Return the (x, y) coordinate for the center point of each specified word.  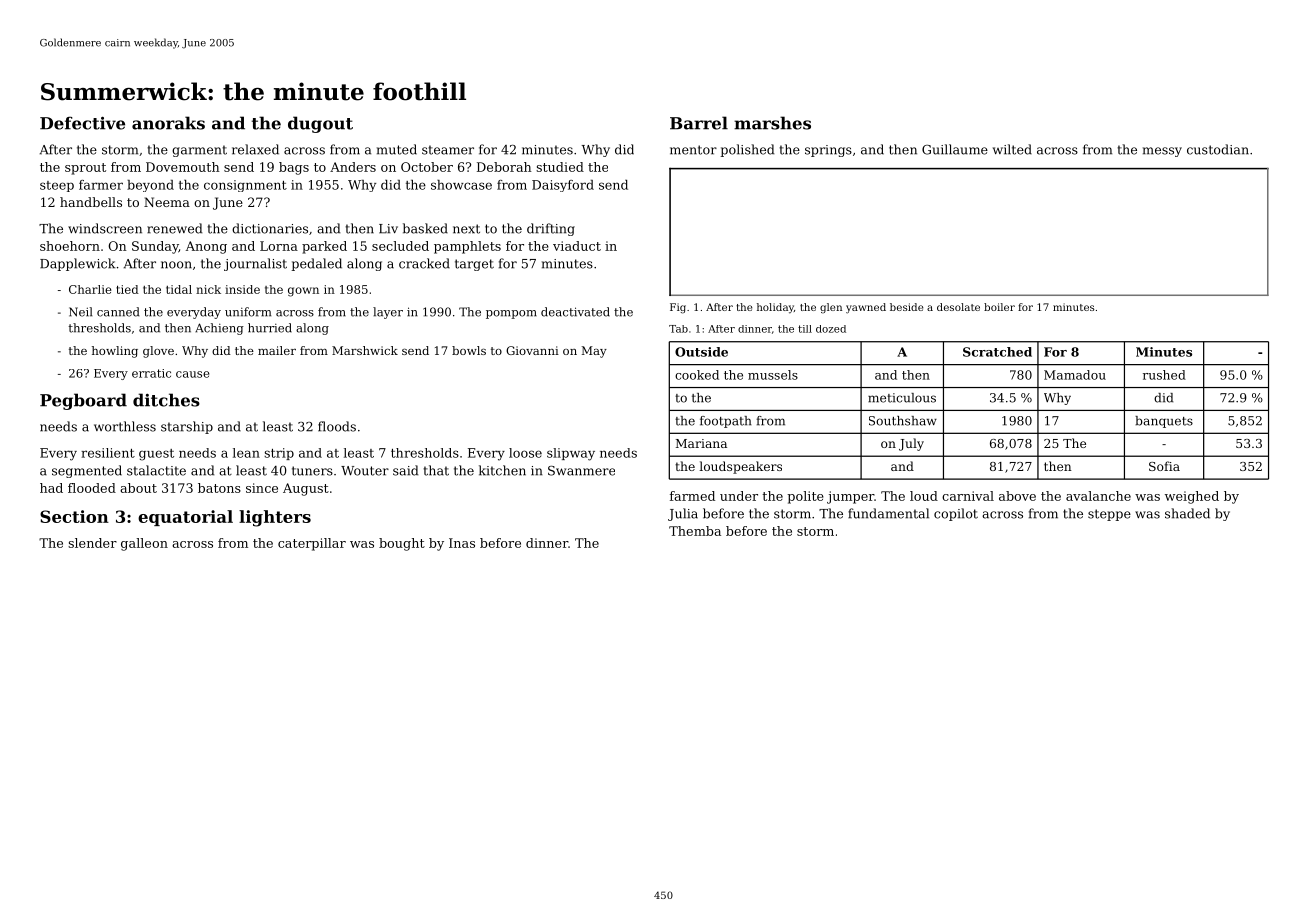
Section (74, 516)
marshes (772, 123)
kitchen (502, 470)
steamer (448, 150)
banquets (1164, 422)
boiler (999, 307)
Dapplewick (77, 264)
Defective (82, 123)
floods (337, 426)
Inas (462, 543)
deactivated (575, 312)
